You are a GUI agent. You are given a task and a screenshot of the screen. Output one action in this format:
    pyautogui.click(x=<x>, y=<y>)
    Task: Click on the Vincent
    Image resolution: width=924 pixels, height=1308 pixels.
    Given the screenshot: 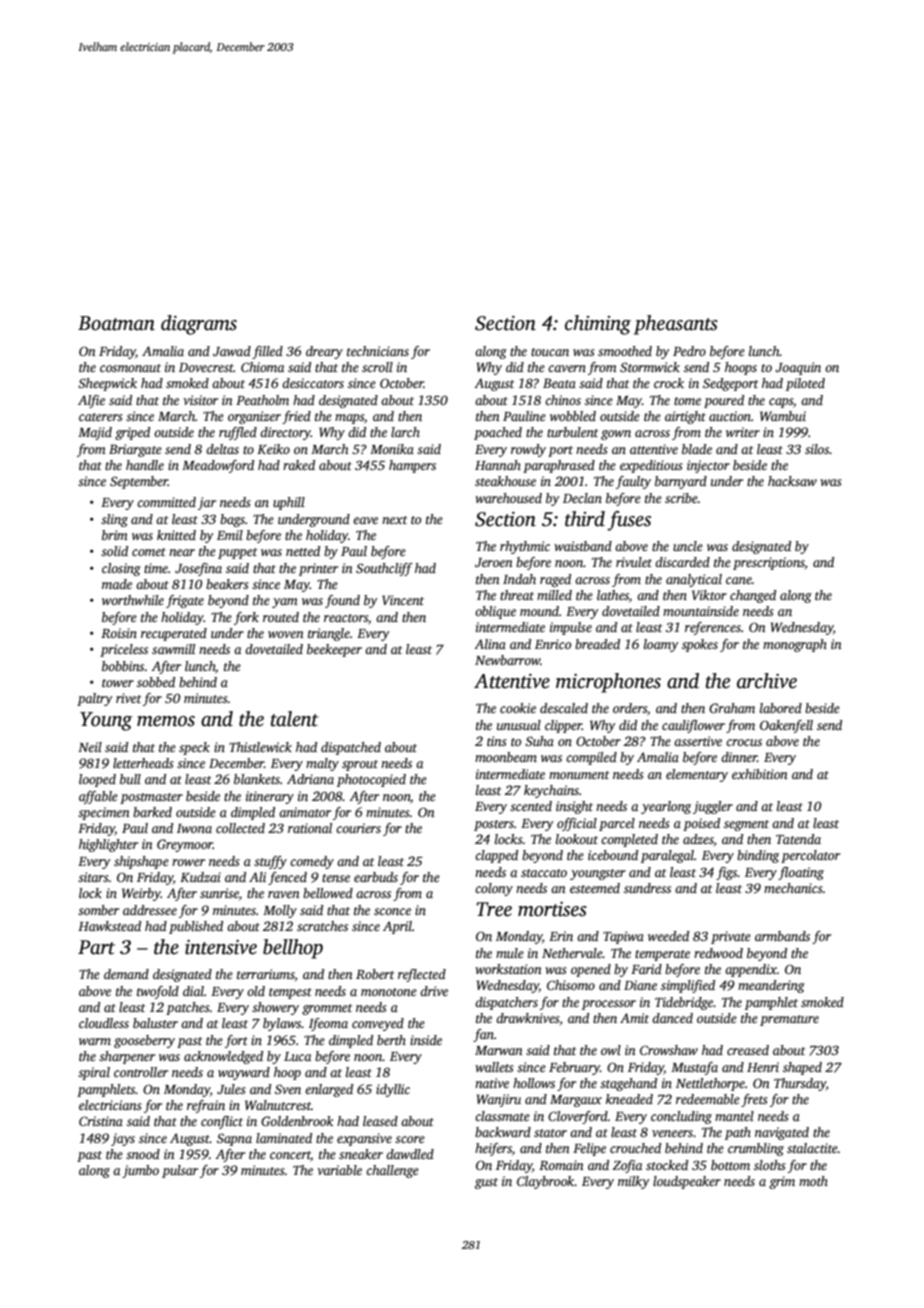 What is the action you would take?
    pyautogui.click(x=403, y=600)
